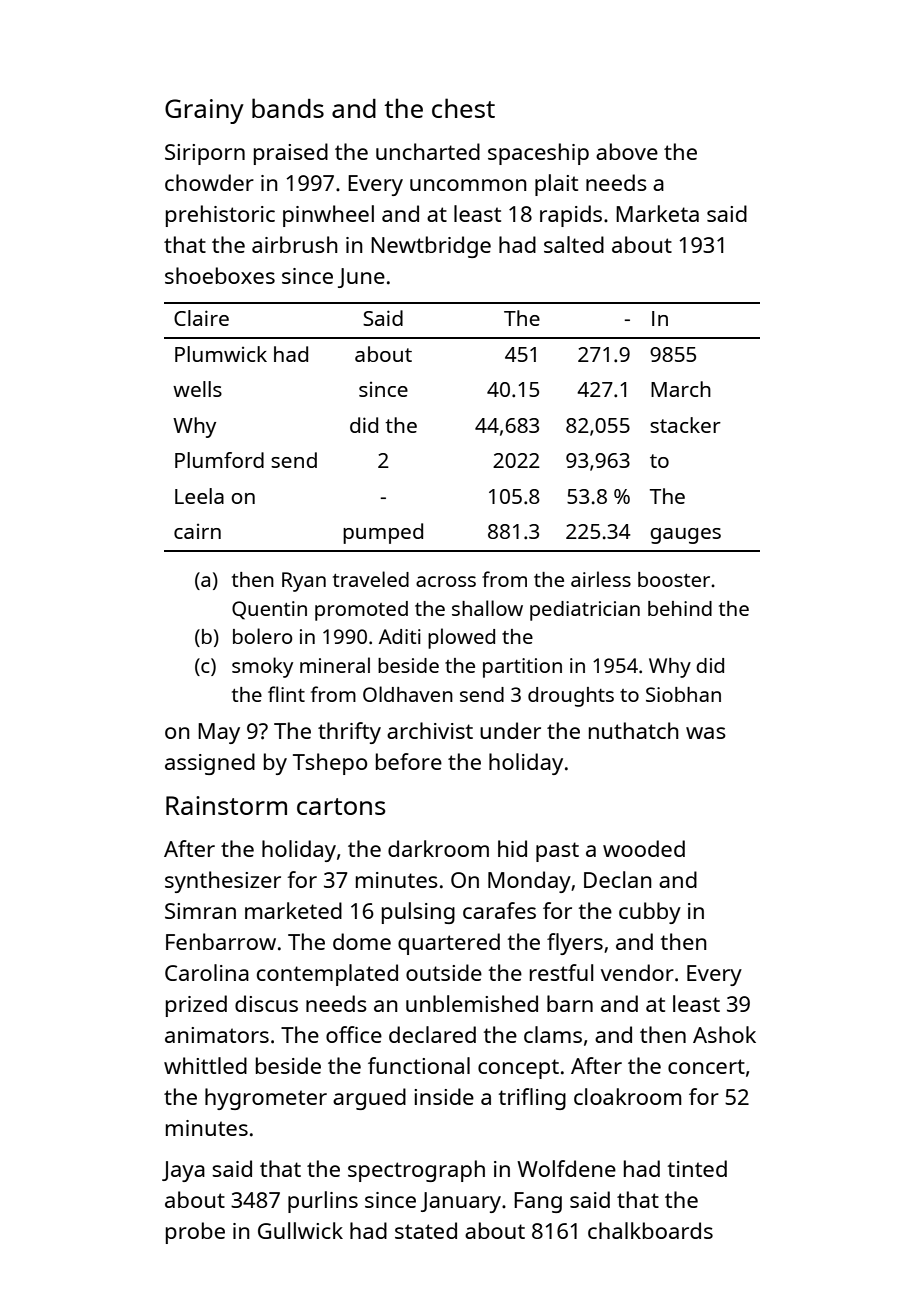 This screenshot has width=924, height=1311. Describe the element at coordinates (685, 425) in the screenshot. I see `stacker` at that location.
